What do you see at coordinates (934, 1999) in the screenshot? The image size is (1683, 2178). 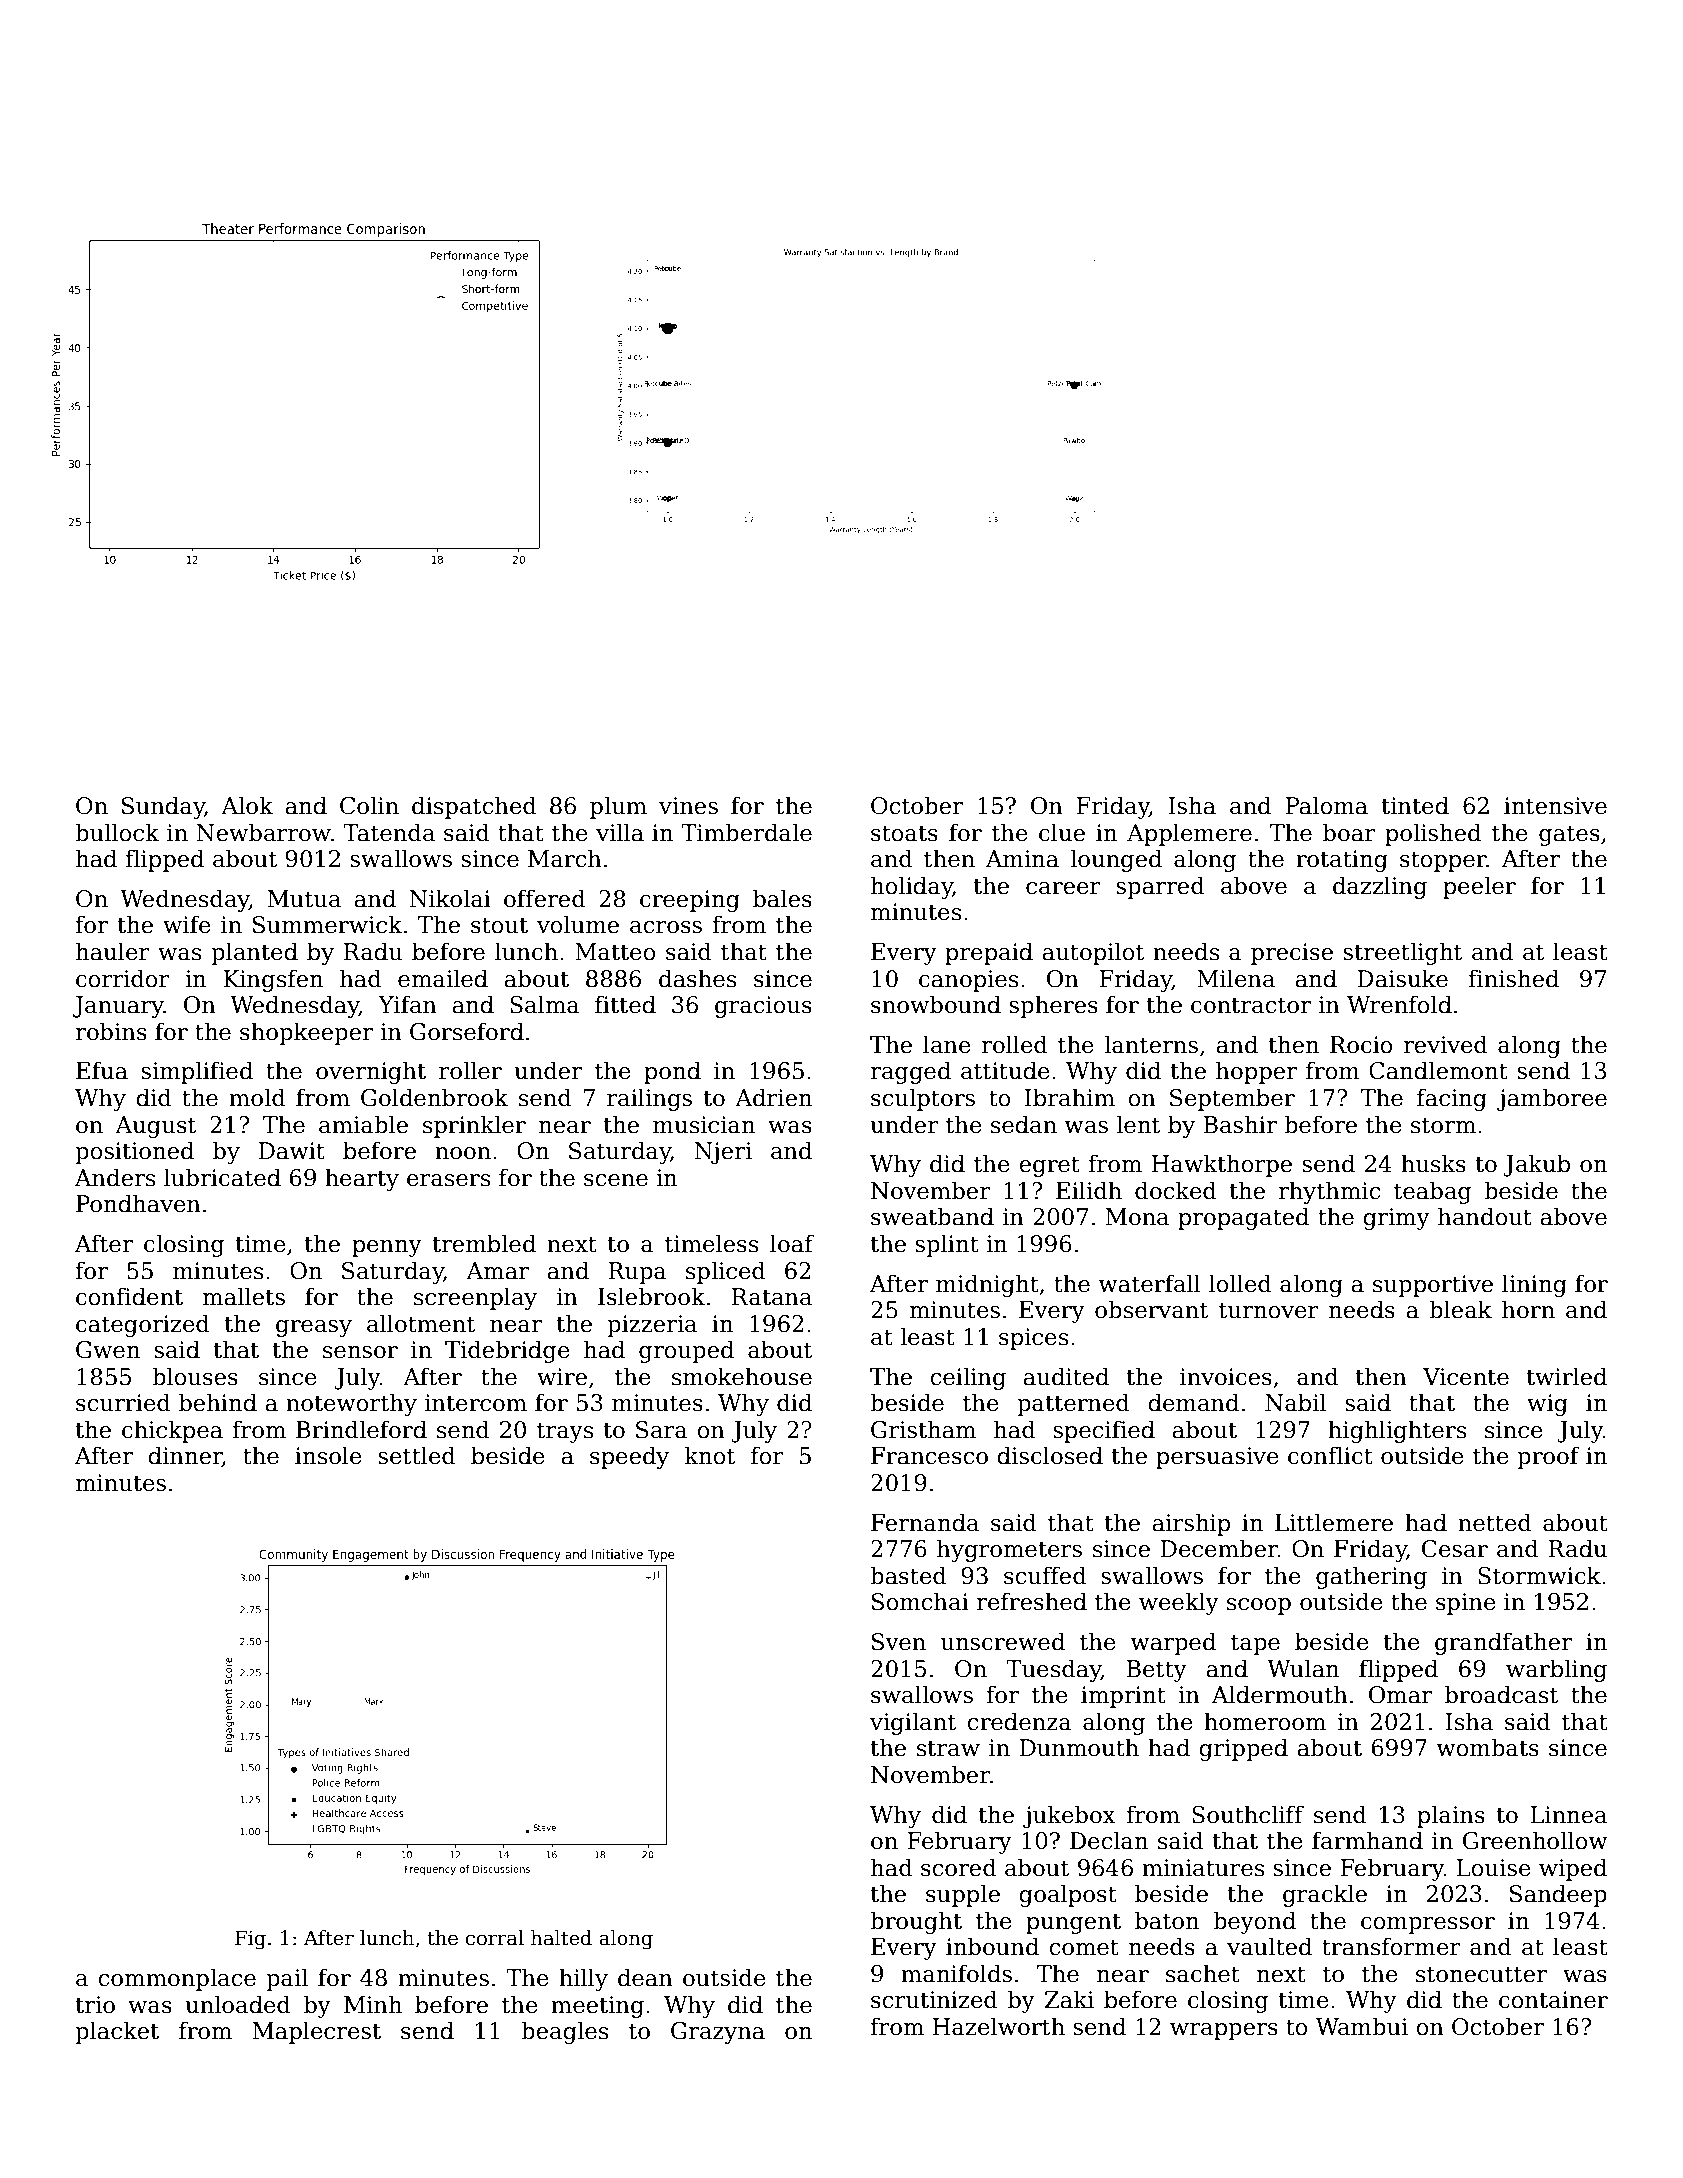 I see `scrutinized` at bounding box center [934, 1999].
